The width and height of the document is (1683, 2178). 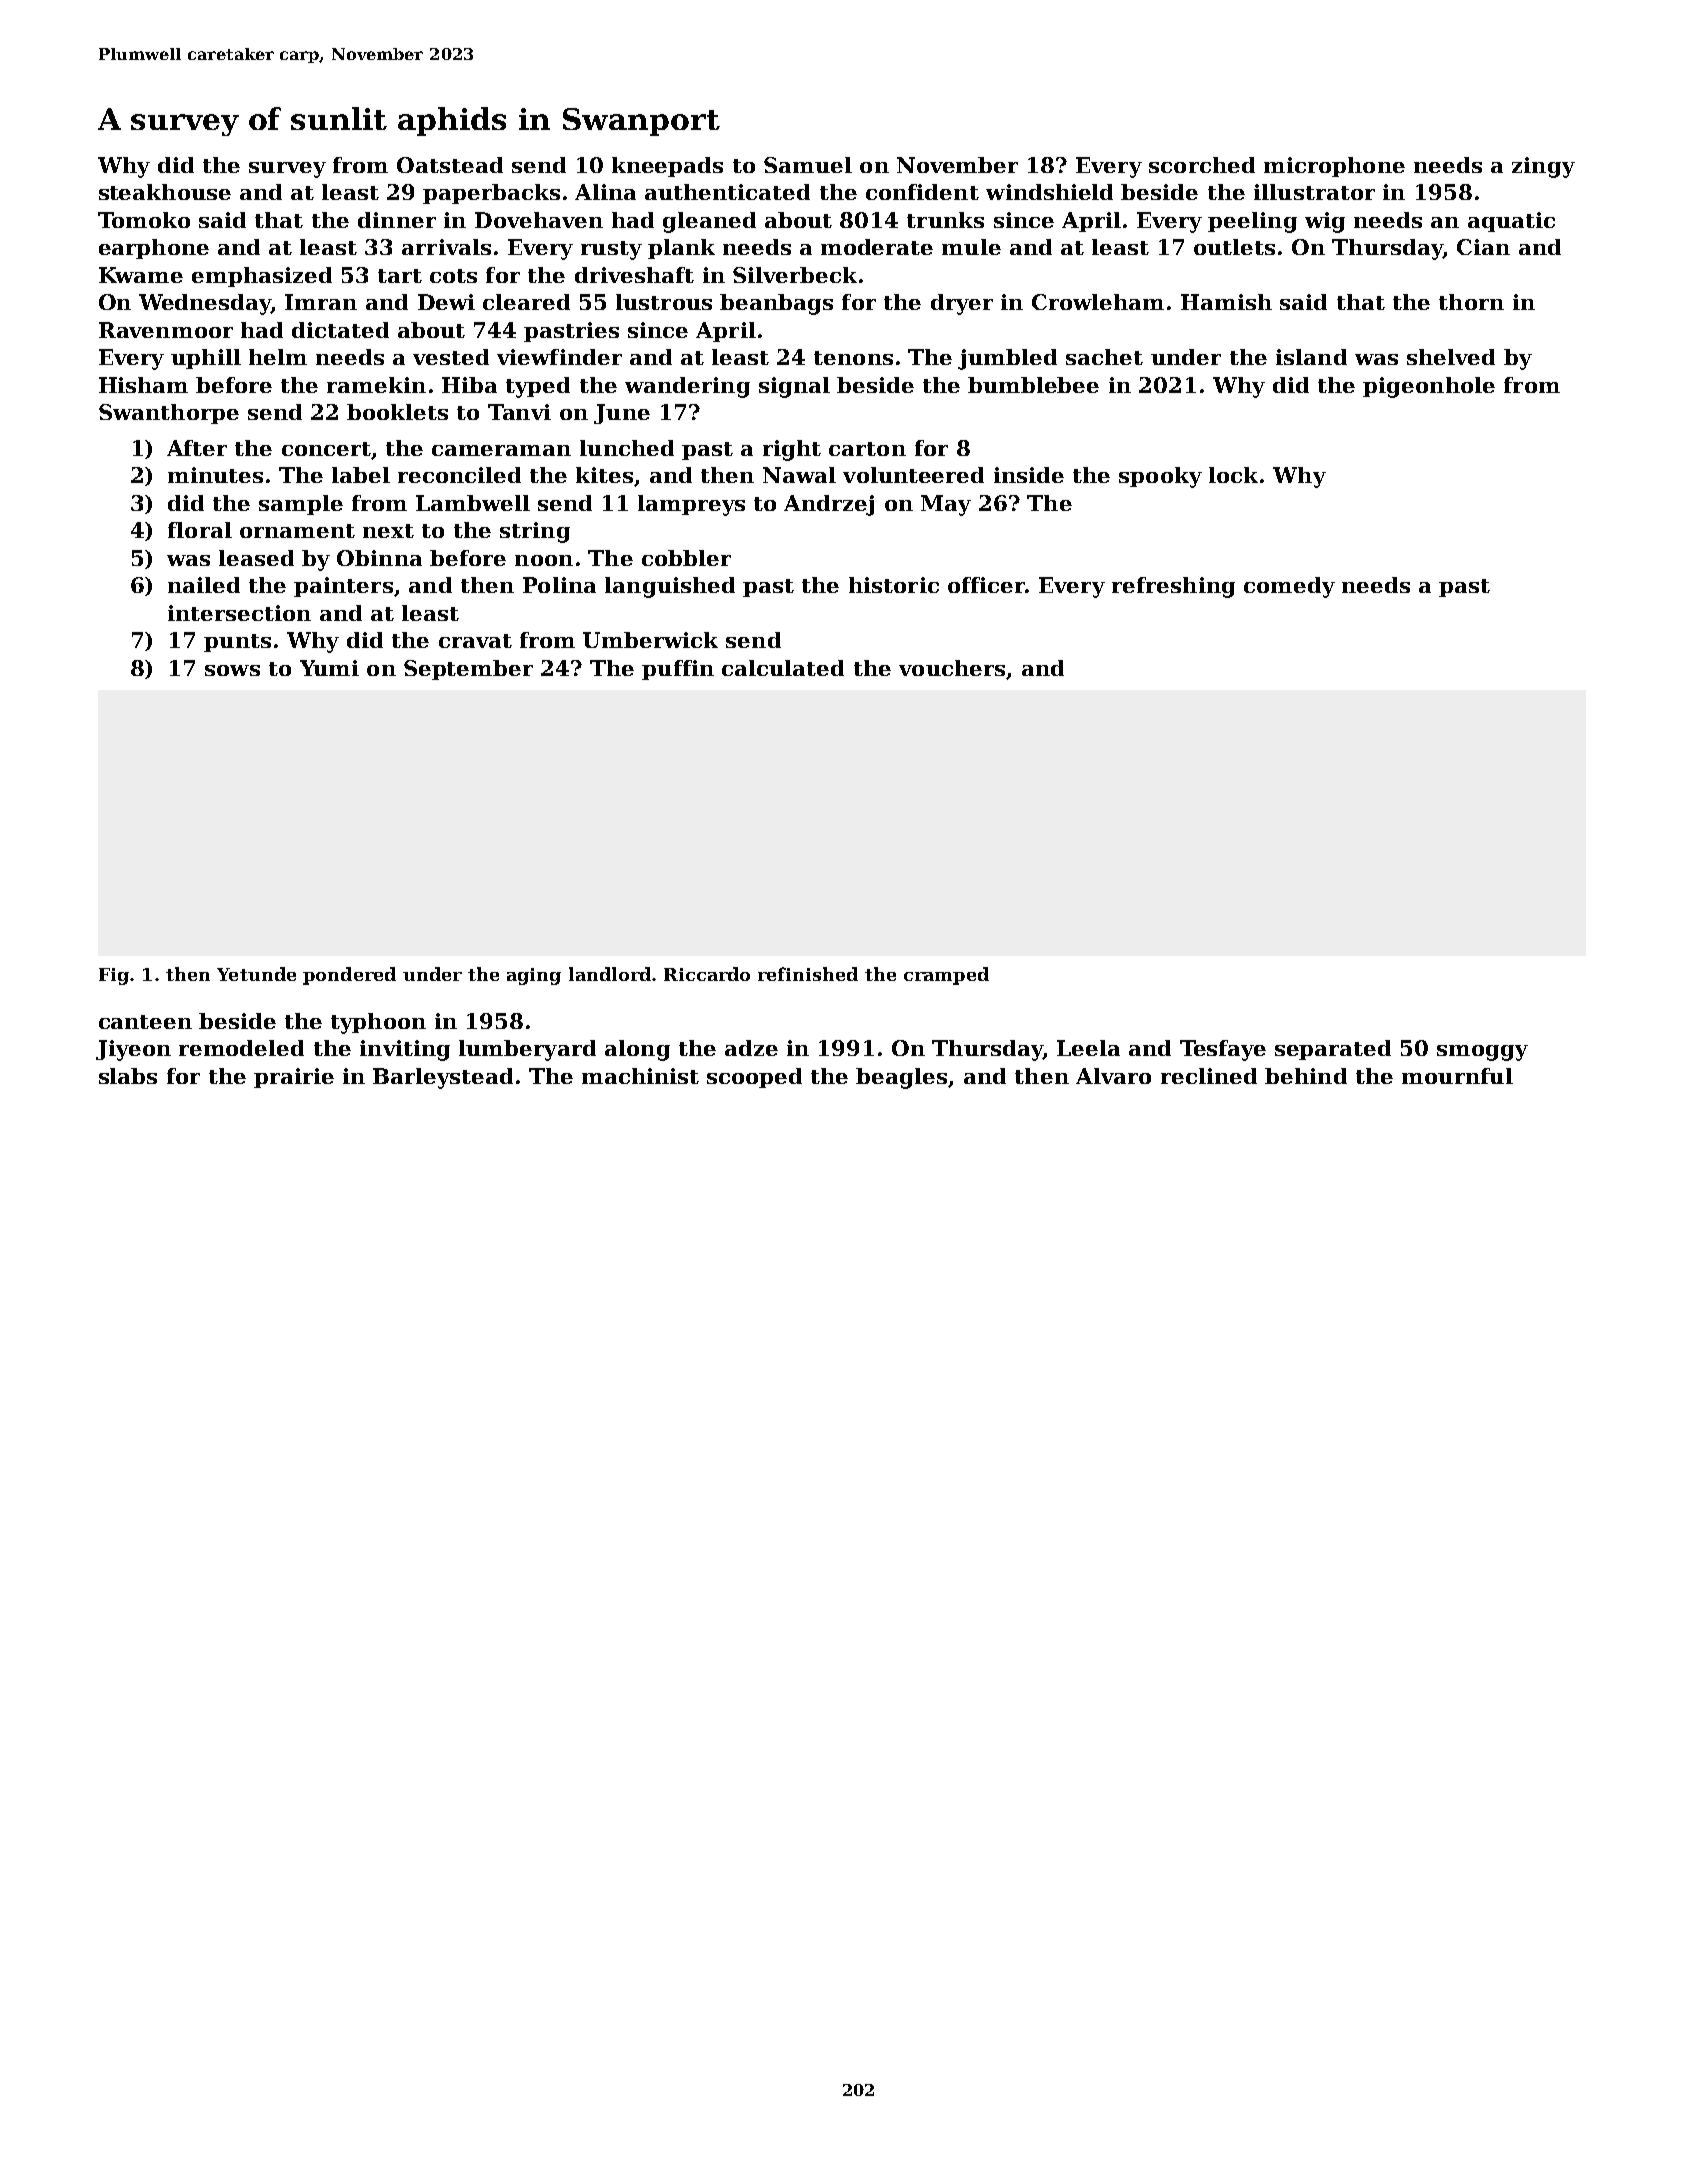 What do you see at coordinates (232, 670) in the document?
I see `sows` at bounding box center [232, 670].
